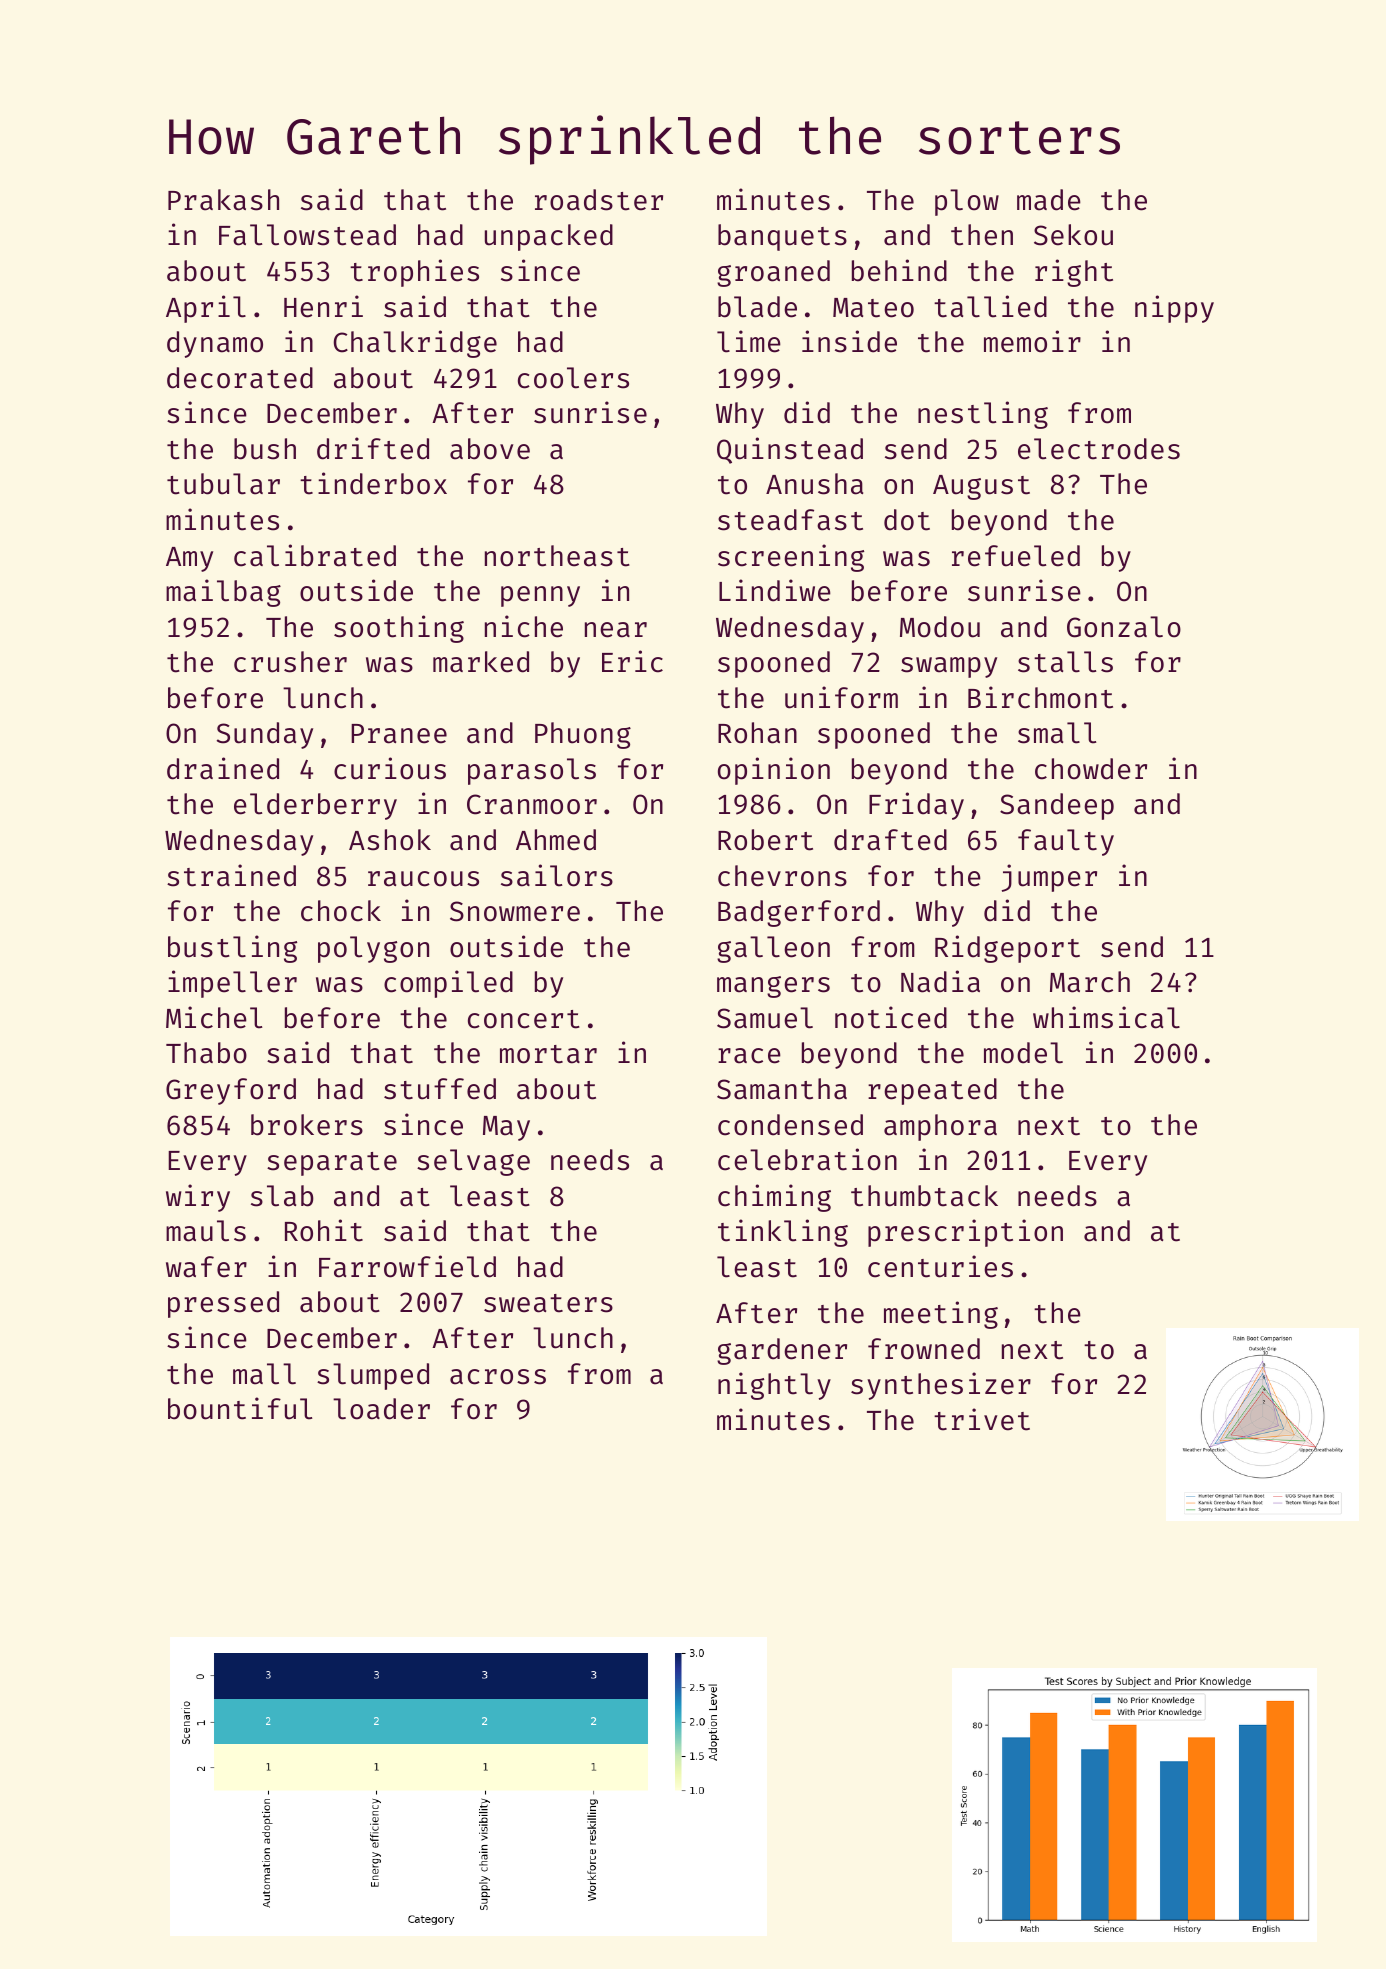 The width and height of the page is (1386, 1969). What do you see at coordinates (790, 450) in the page?
I see `Quinstead` at bounding box center [790, 450].
